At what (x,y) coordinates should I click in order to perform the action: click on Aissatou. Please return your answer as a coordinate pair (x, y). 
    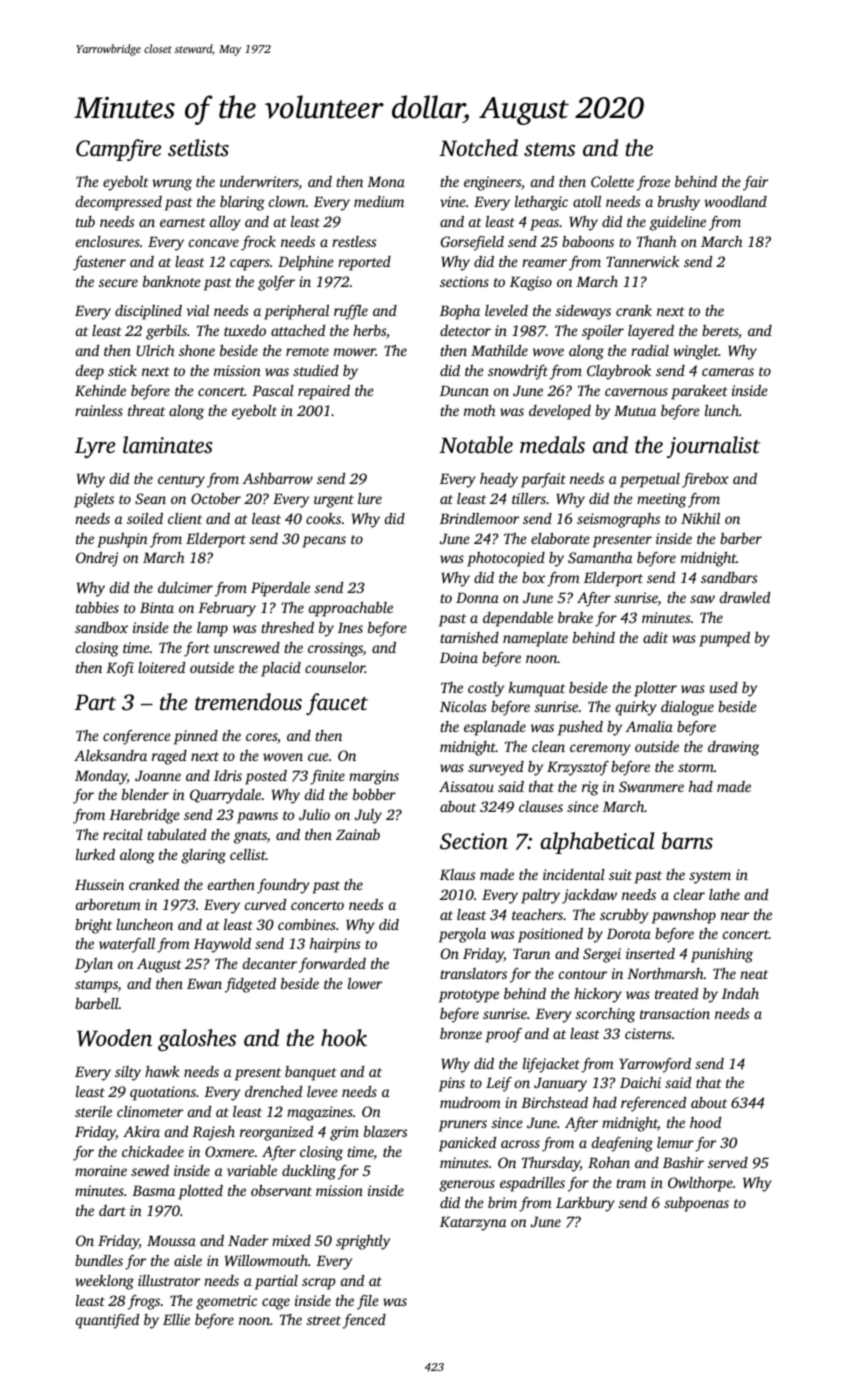
    Looking at the image, I should click on (466, 786).
